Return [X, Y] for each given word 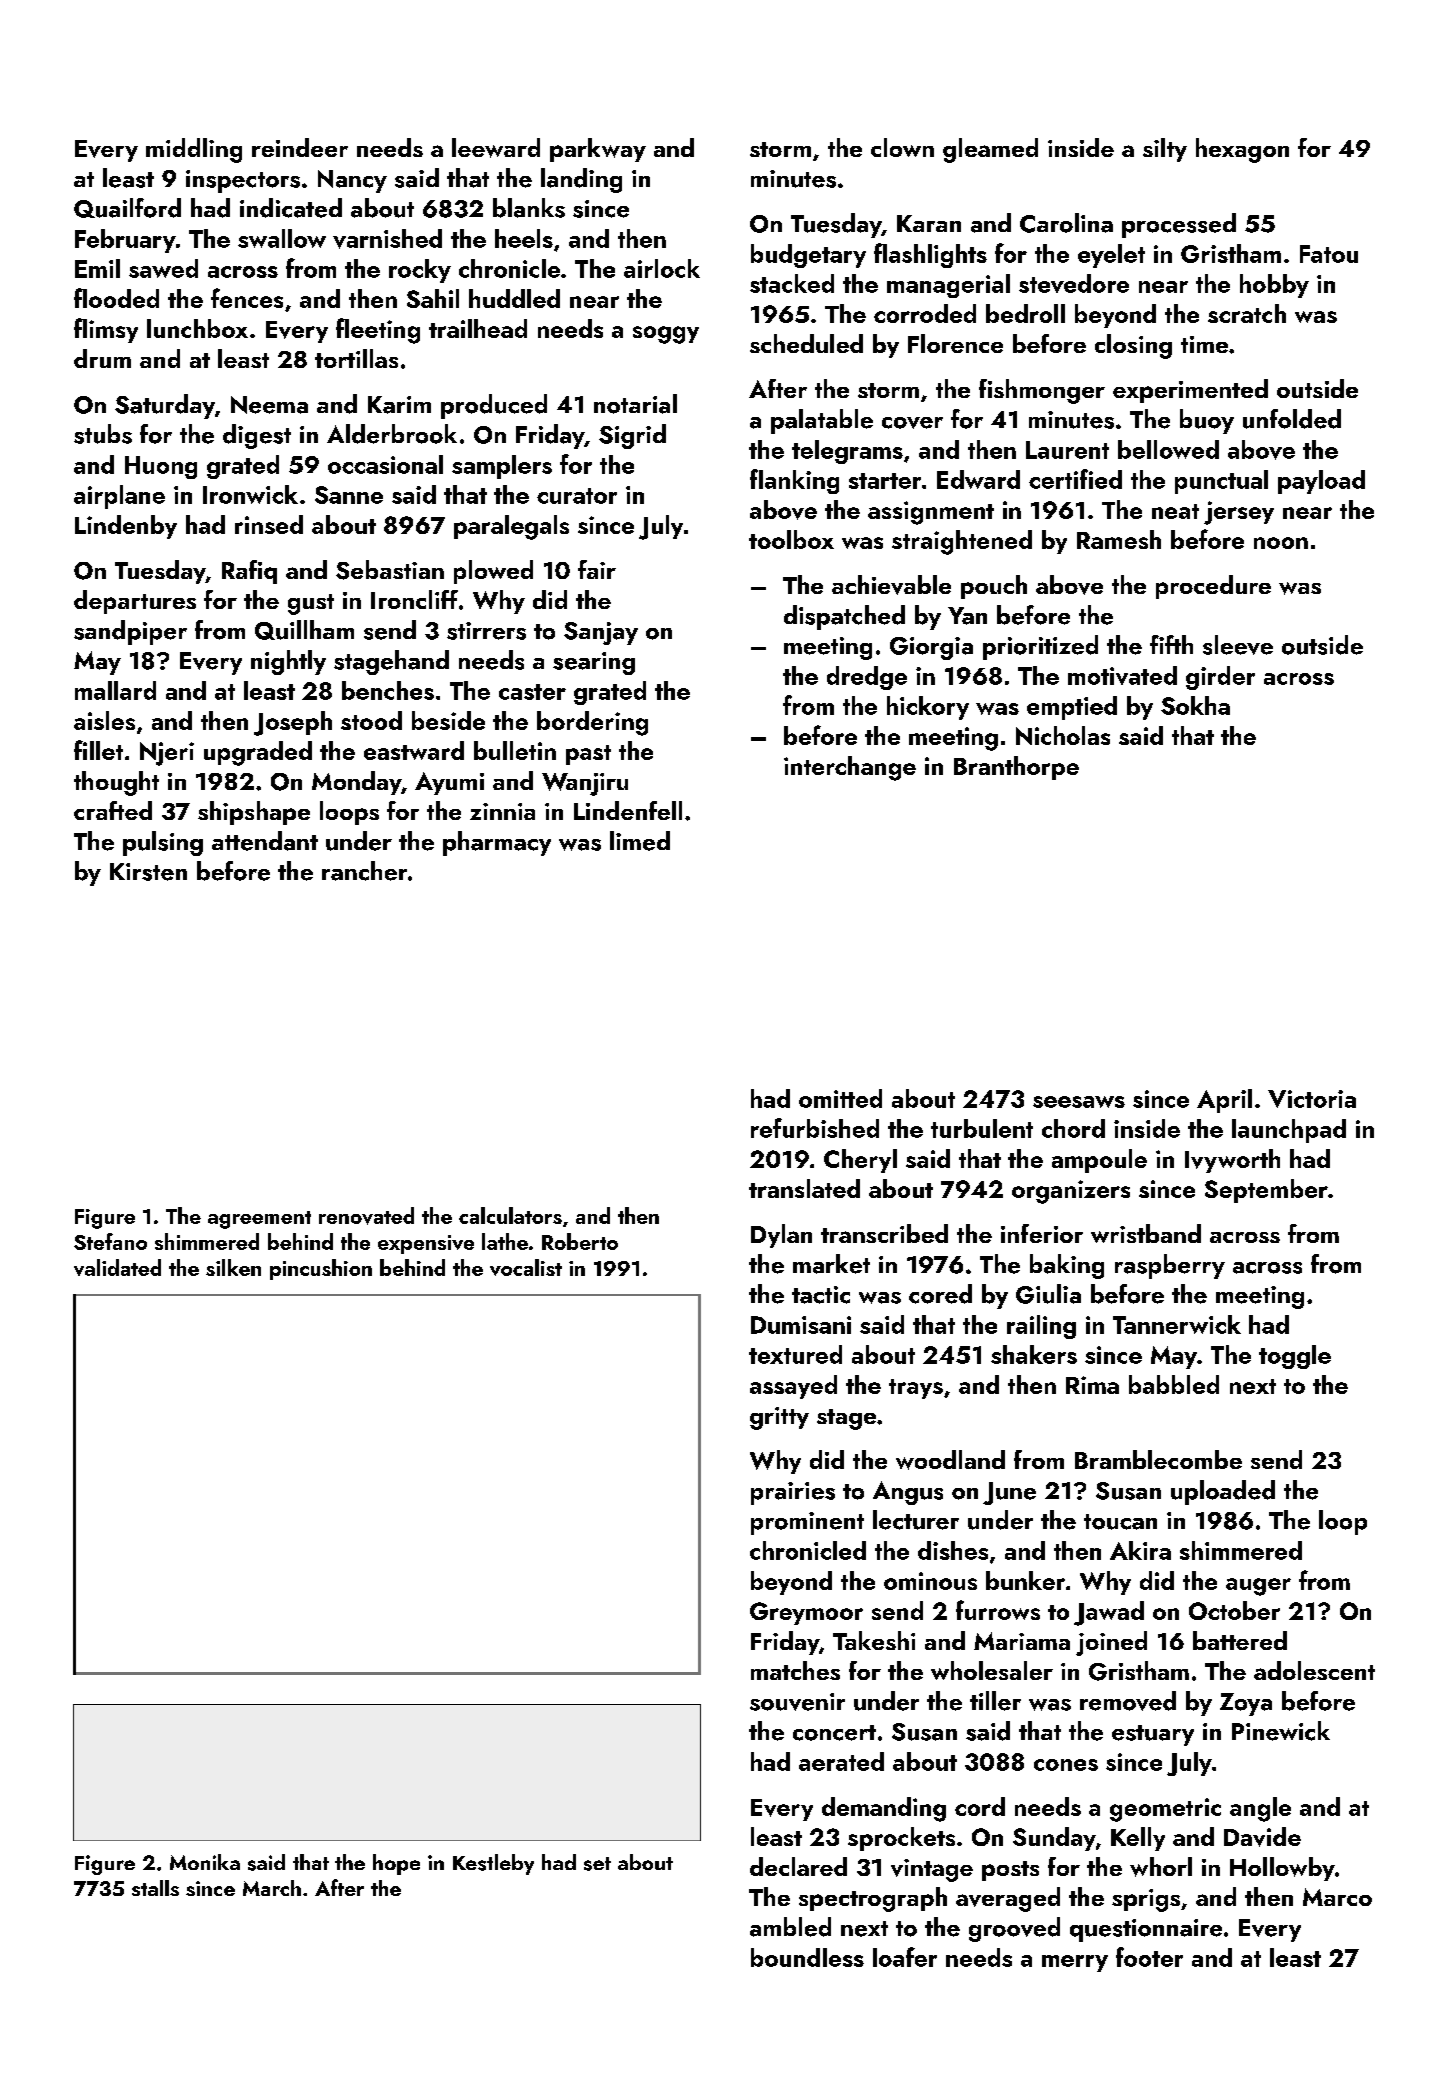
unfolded [1292, 419]
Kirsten [148, 872]
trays [916, 1389]
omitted [840, 1098]
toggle [1295, 1357]
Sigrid [632, 436]
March [272, 1888]
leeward [496, 148]
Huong [161, 467]
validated [117, 1267]
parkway [598, 150]
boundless [807, 1957]
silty [1165, 150]
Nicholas [1063, 735]
